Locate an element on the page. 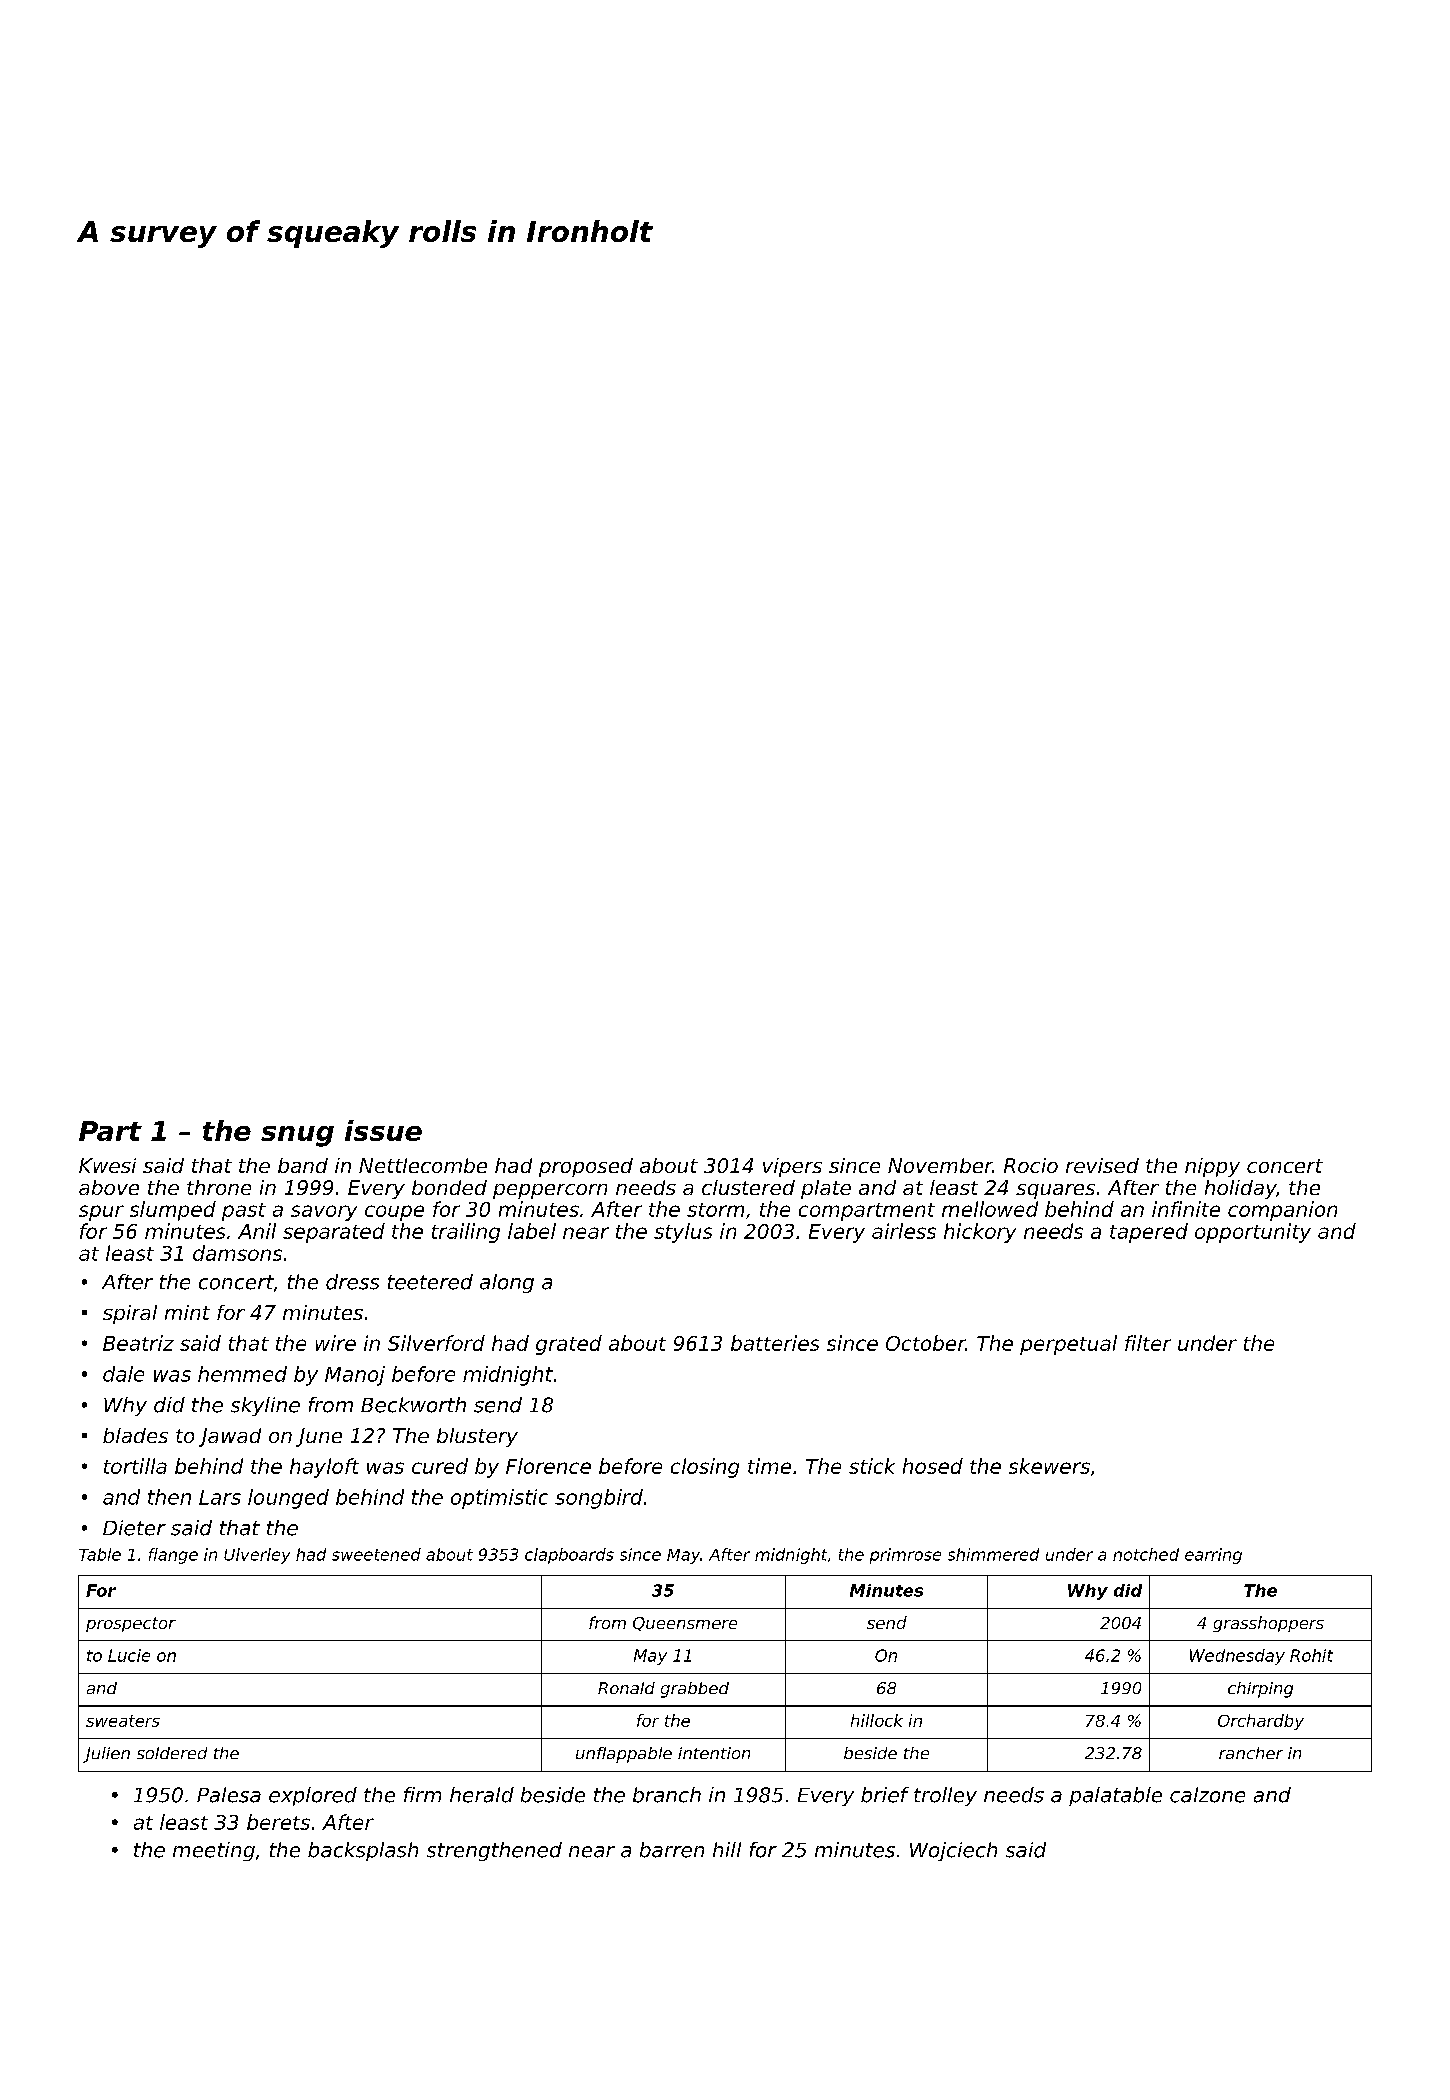  nippy is located at coordinates (1212, 1167).
